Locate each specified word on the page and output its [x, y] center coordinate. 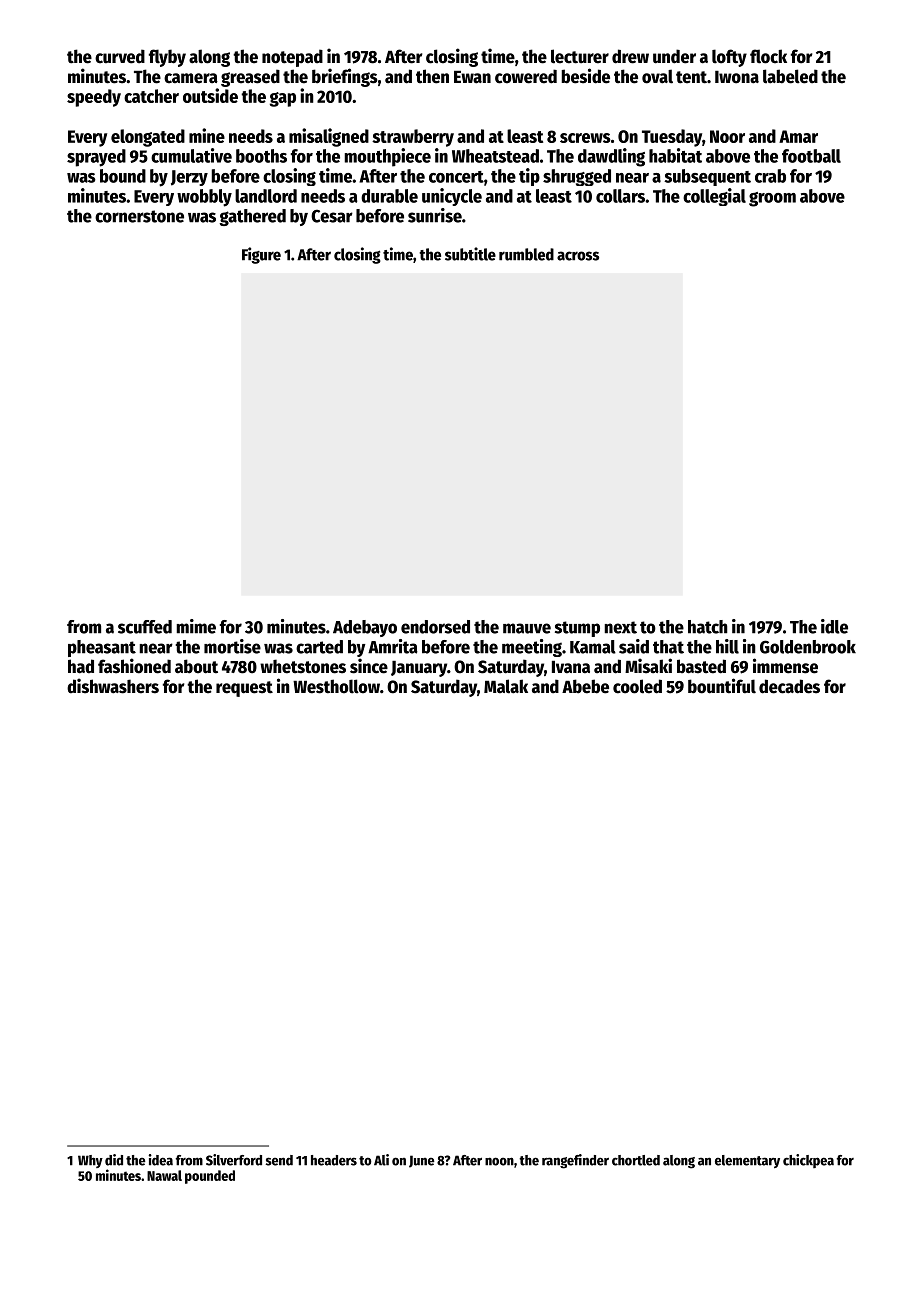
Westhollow [336, 686]
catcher [151, 96]
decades [789, 686]
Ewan [472, 77]
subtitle [470, 254]
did [114, 1160]
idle [834, 626]
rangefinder [575, 1161]
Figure [261, 255]
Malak [506, 686]
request [244, 689]
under [674, 56]
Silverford [234, 1160]
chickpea [808, 1161]
